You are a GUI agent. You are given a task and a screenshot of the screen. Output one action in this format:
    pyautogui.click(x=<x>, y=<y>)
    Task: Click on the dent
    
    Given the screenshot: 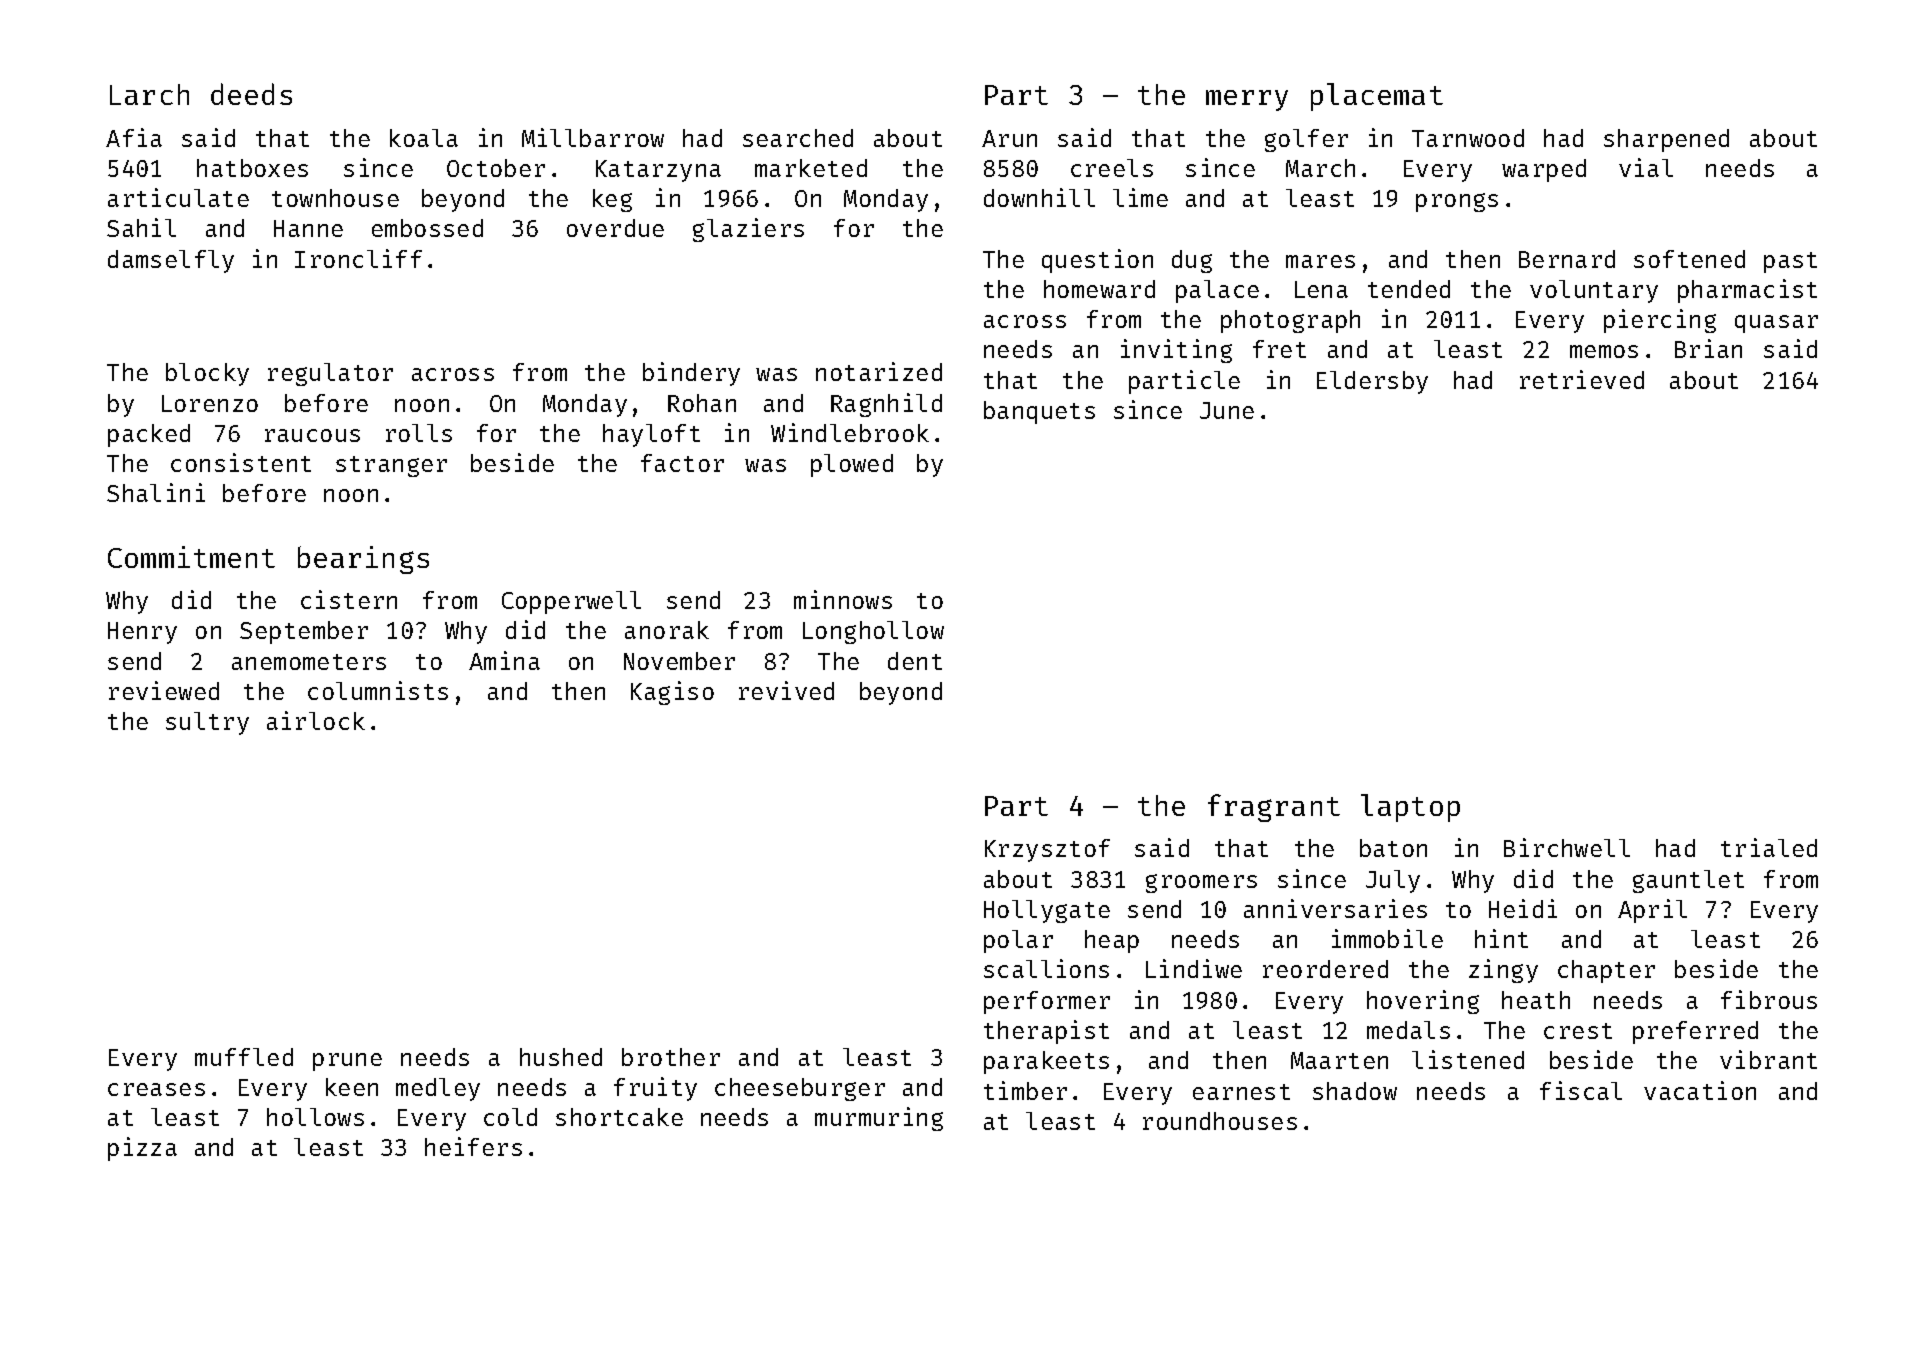 What is the action you would take?
    pyautogui.click(x=915, y=661)
